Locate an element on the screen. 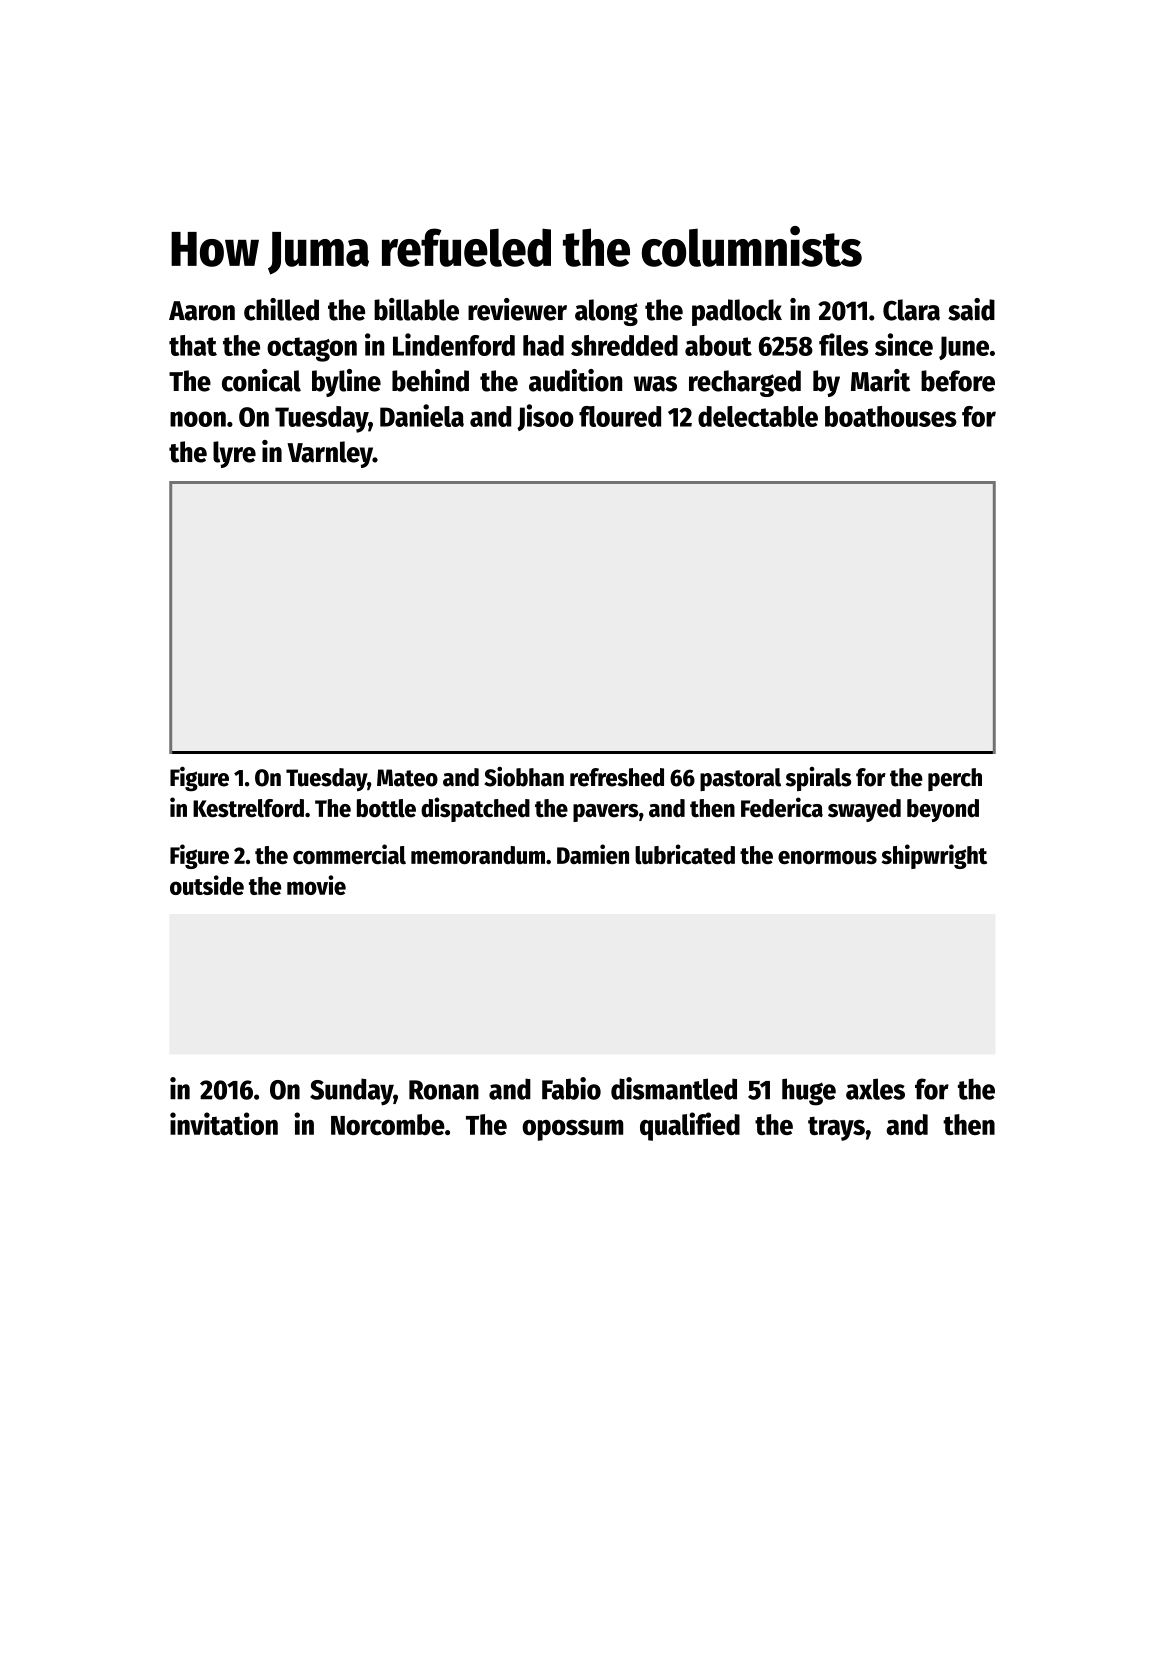  Sunday is located at coordinates (351, 1092).
